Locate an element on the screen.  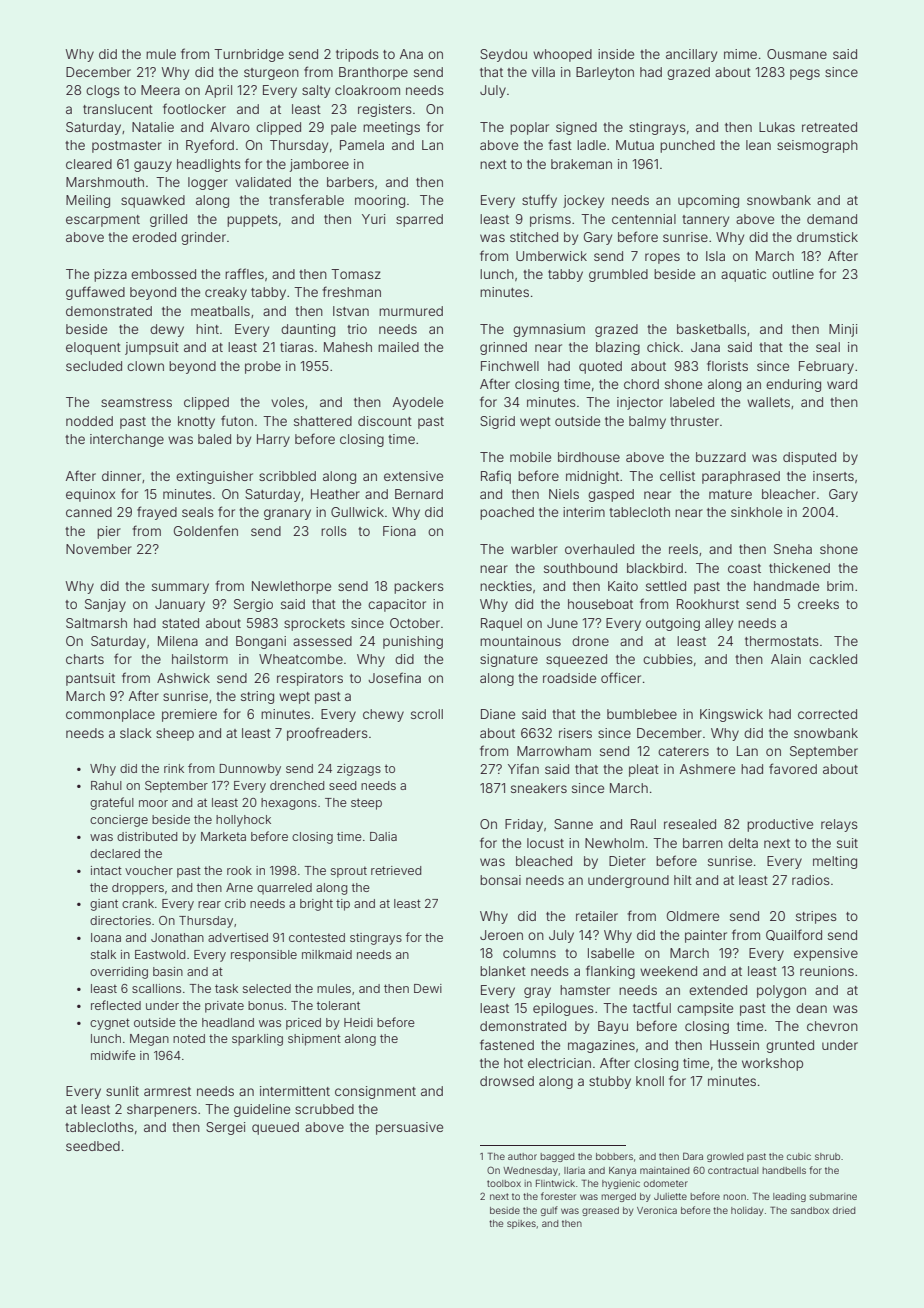
clogs is located at coordinates (103, 91).
